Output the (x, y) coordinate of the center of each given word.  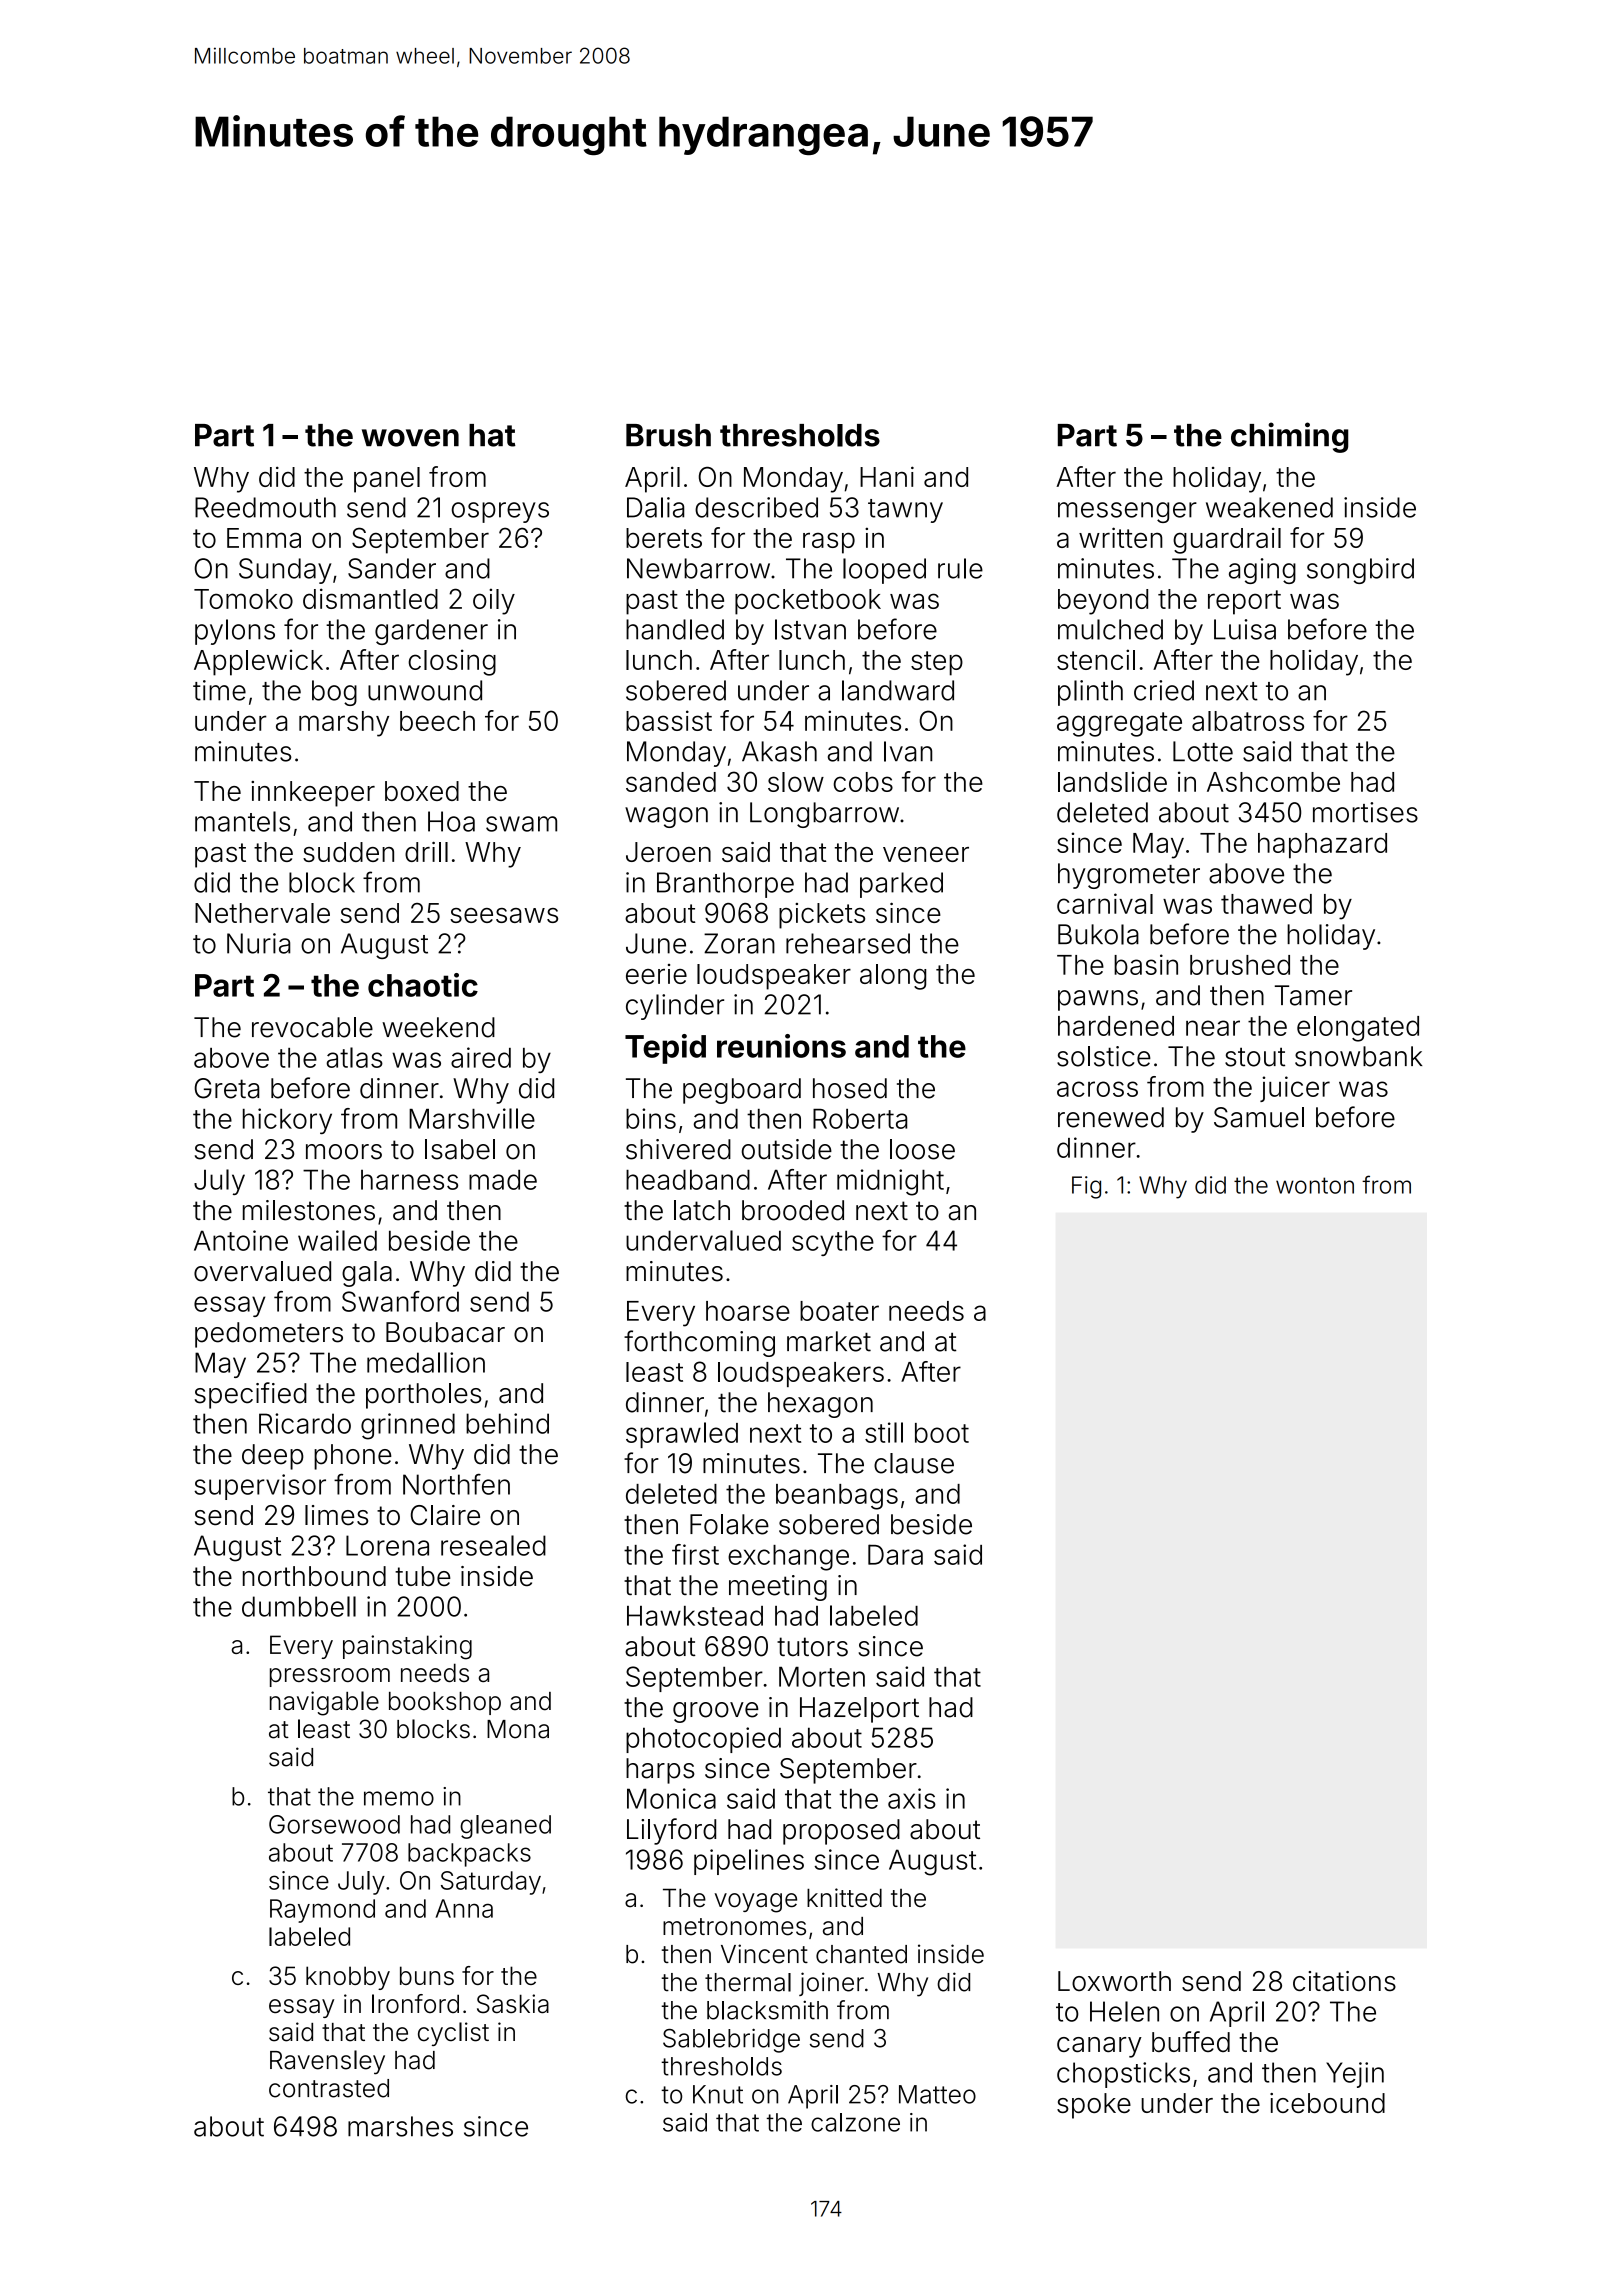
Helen (1124, 2011)
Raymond (322, 1911)
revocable (312, 1027)
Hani (887, 476)
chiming (1289, 437)
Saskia (513, 2004)
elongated (1358, 1029)
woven (410, 438)
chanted (861, 1954)
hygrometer (1129, 876)
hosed (850, 1088)
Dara (895, 1554)
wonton (1315, 1185)
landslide (1112, 781)
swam (521, 824)
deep (273, 1457)
